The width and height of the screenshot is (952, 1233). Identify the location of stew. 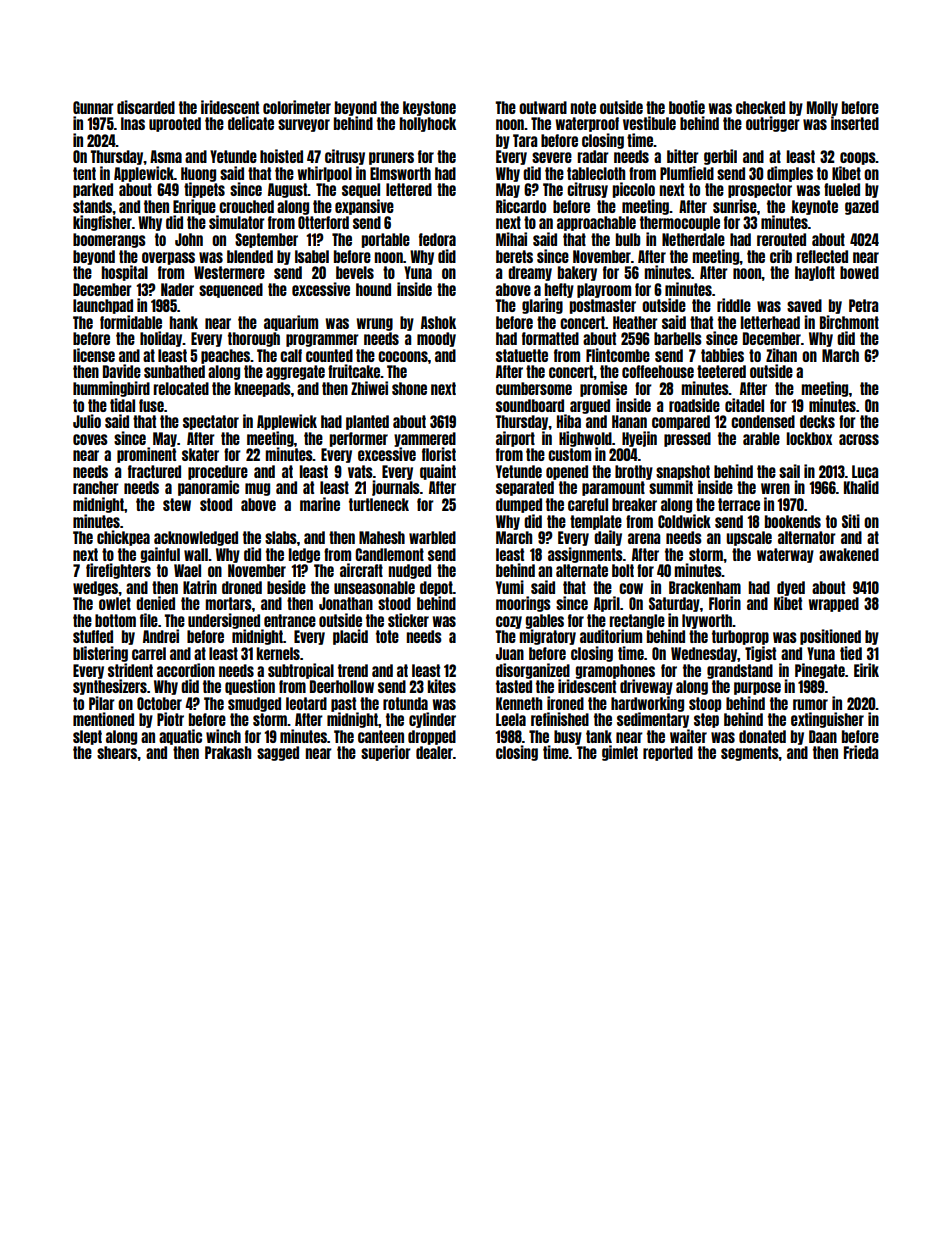
(177, 504).
